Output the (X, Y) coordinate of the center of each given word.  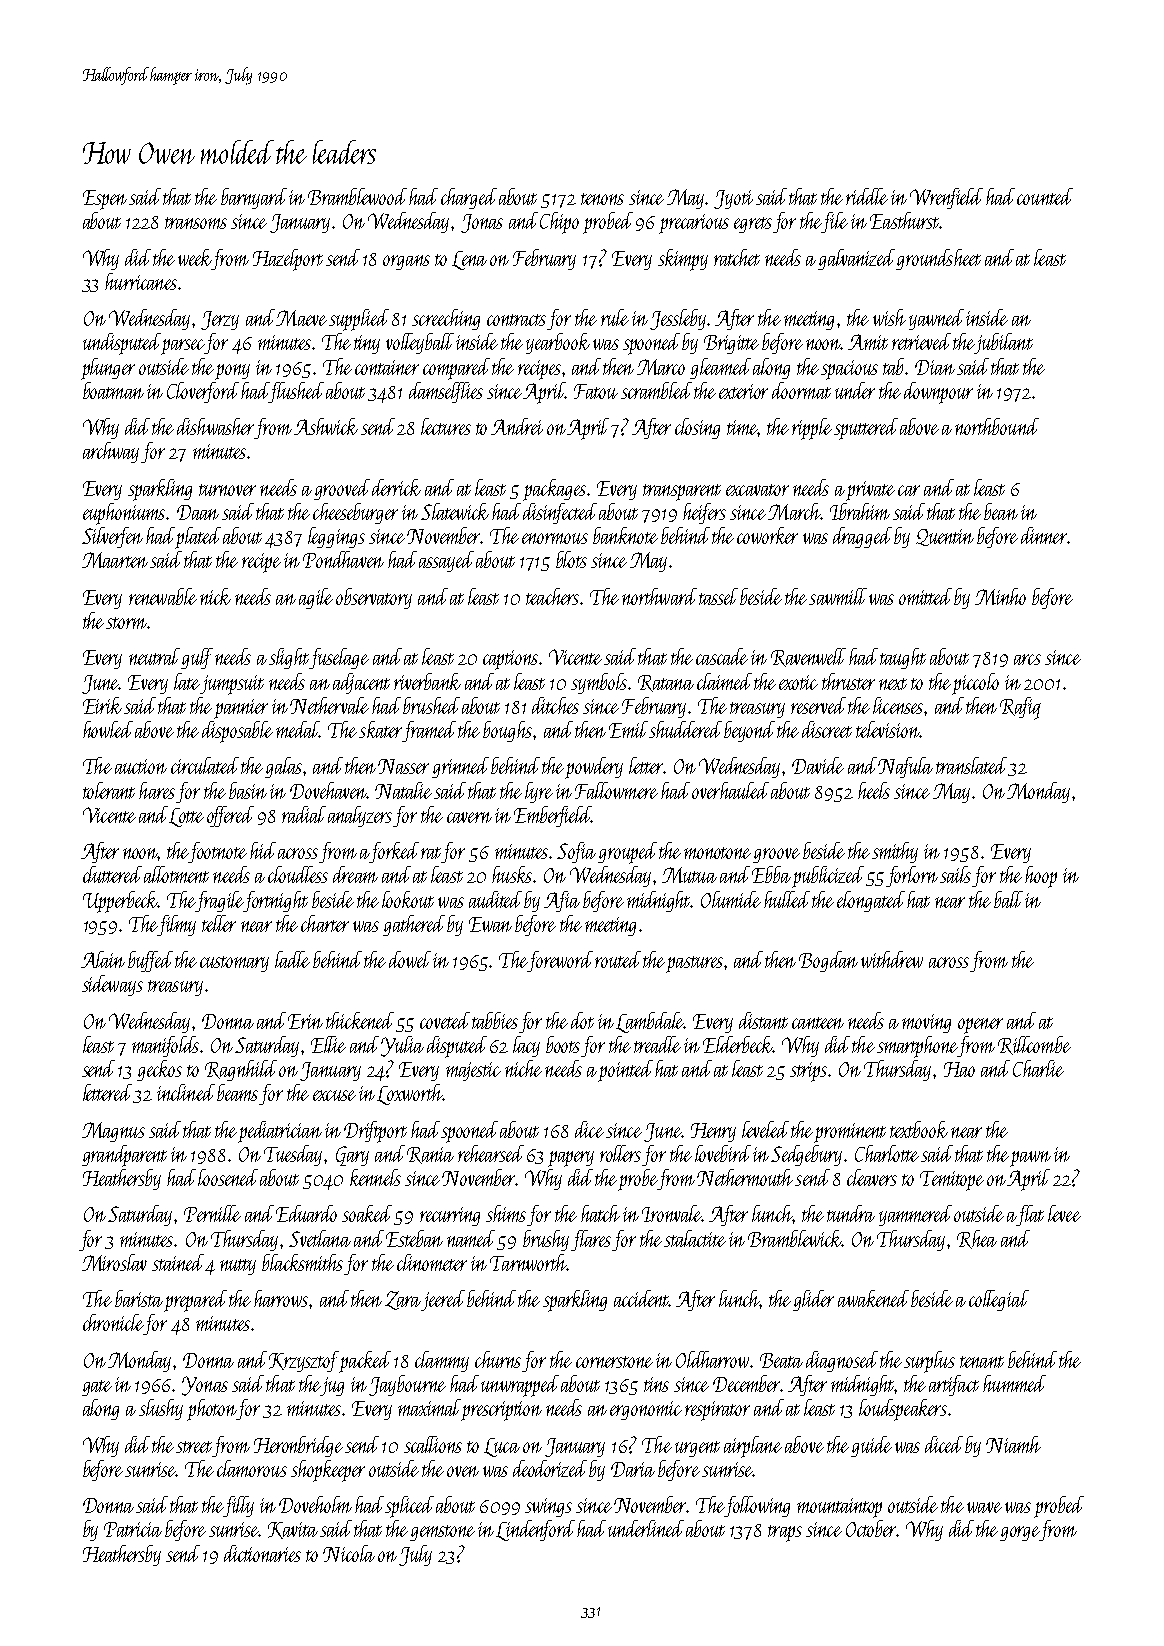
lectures (446, 426)
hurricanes (141, 281)
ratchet (737, 257)
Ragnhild (241, 1070)
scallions (433, 1444)
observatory (374, 598)
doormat (801, 390)
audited (497, 899)
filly (239, 1506)
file (835, 222)
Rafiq (1020, 708)
